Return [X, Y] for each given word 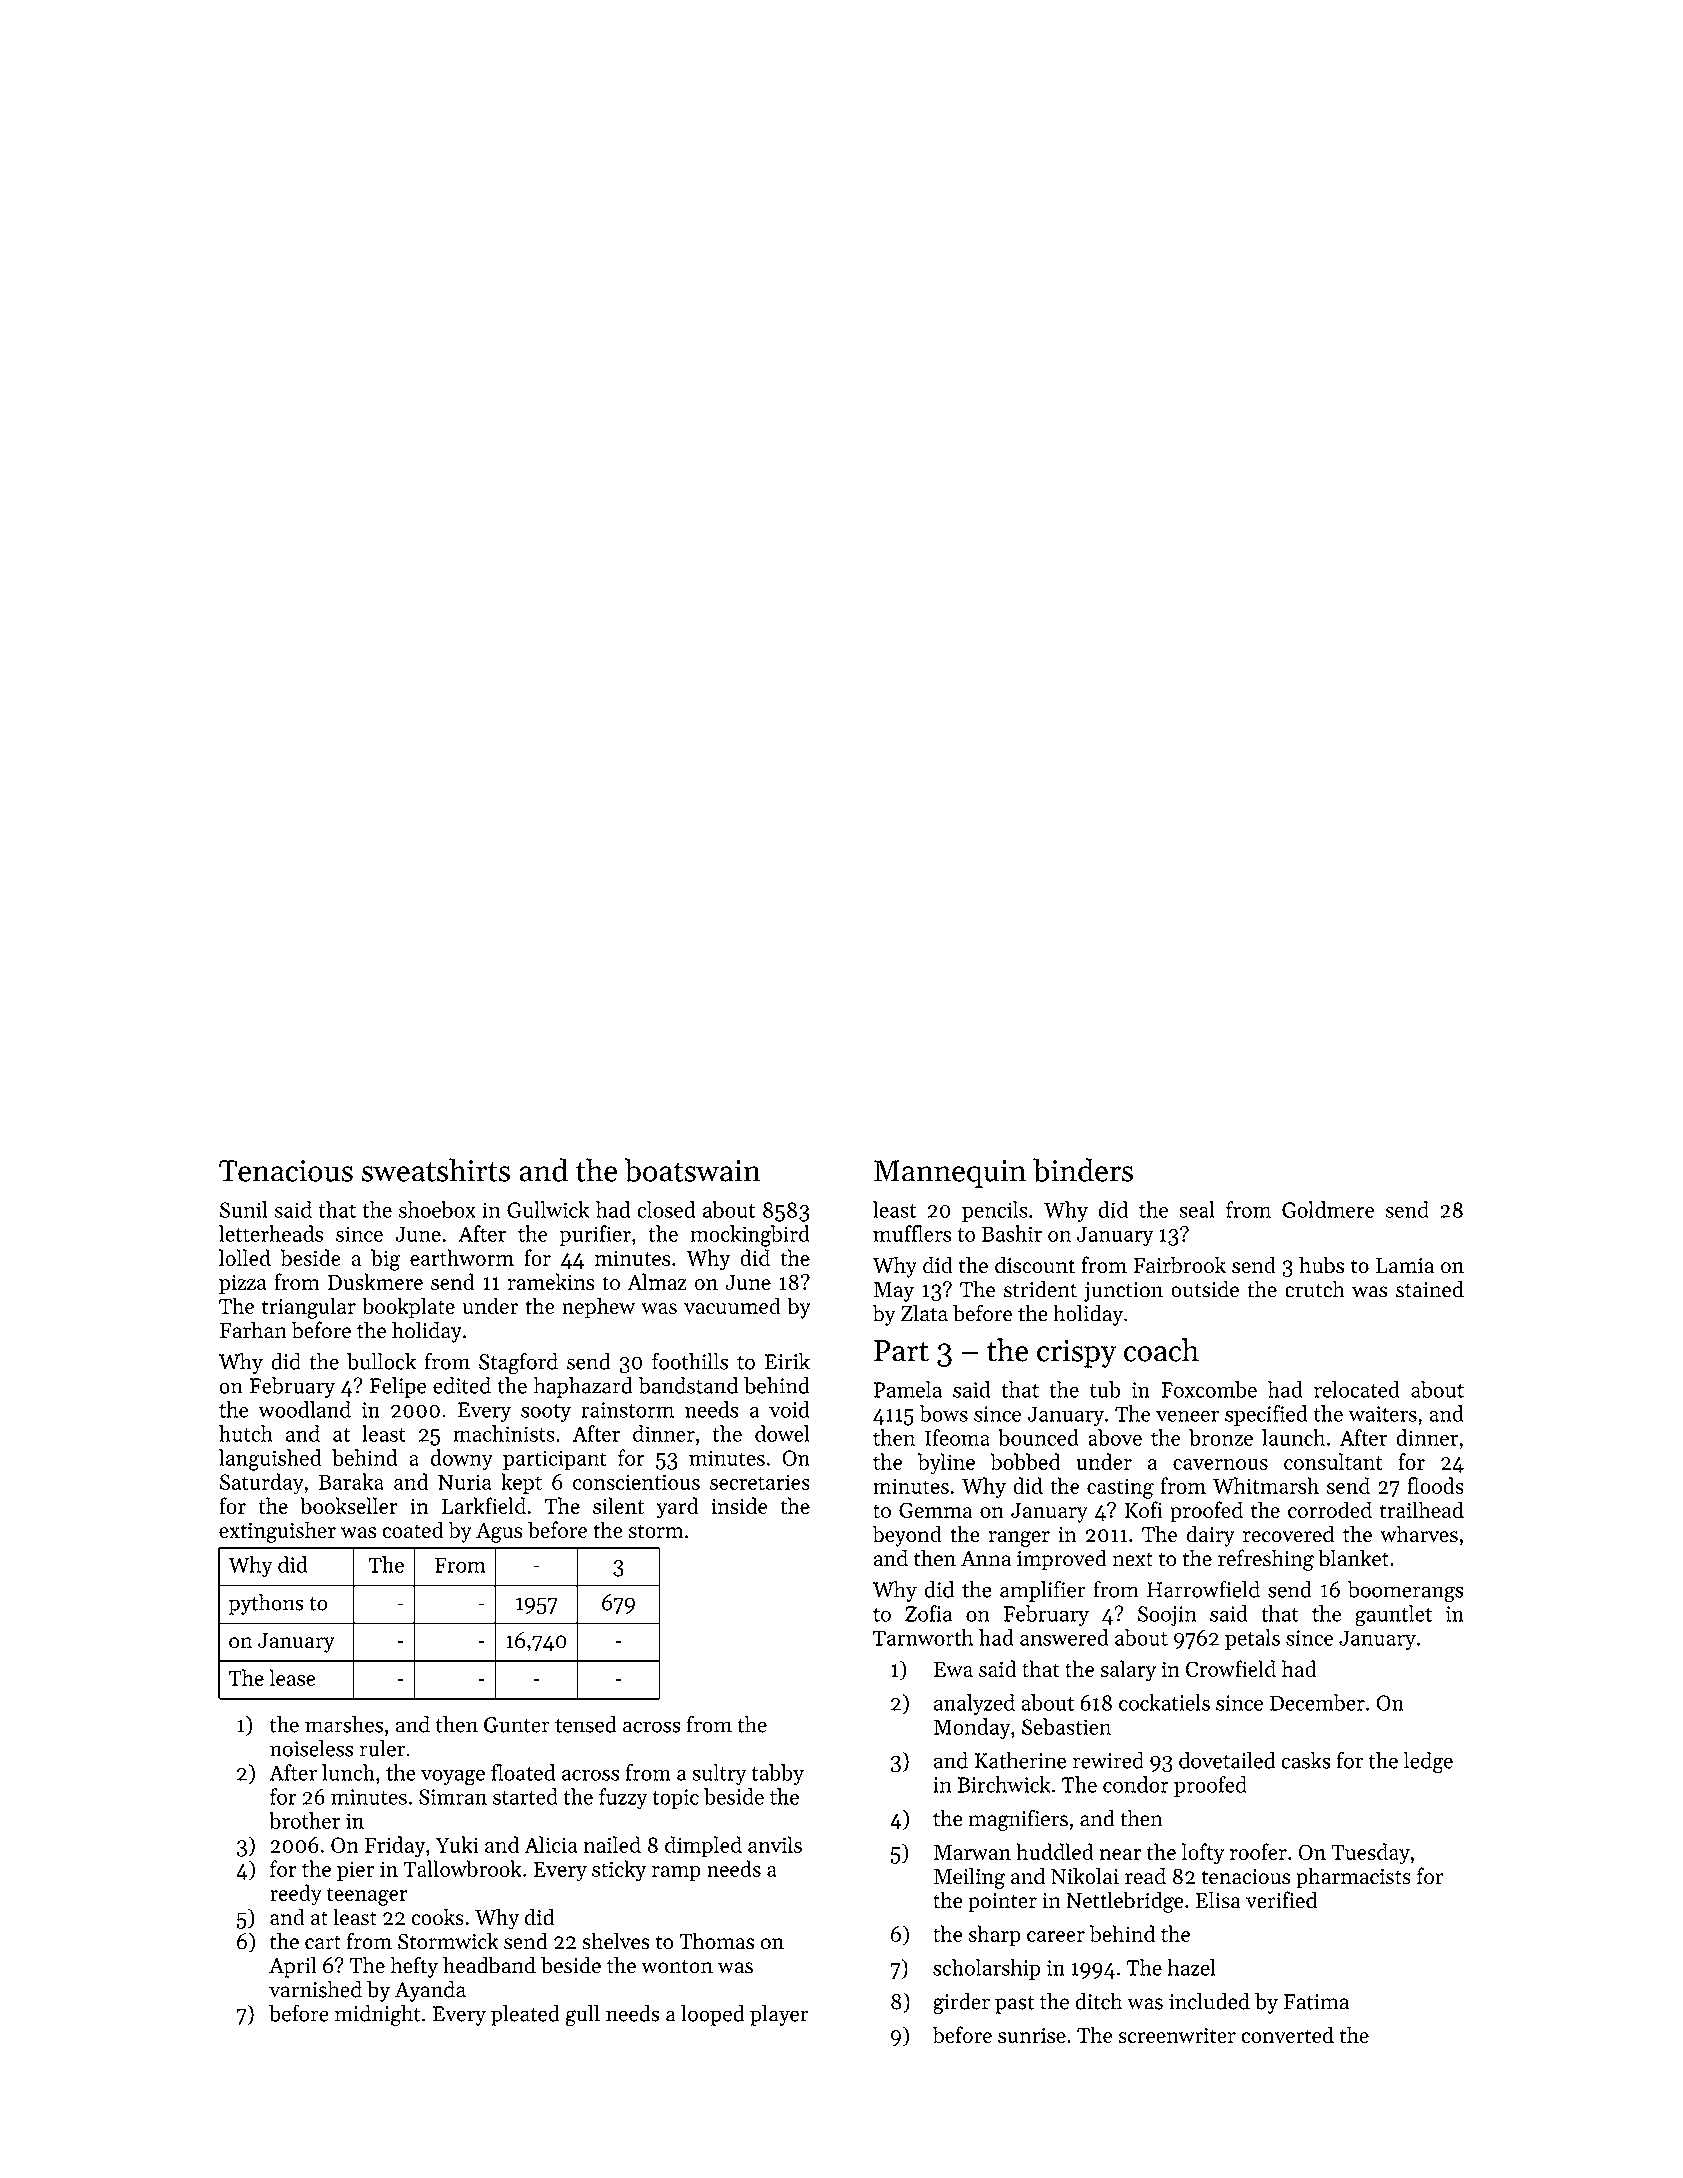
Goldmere [1328, 1209]
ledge [1428, 1763]
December [1317, 1702]
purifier [595, 1235]
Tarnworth [923, 1637]
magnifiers [1018, 1820]
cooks [437, 1917]
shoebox [437, 1209]
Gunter [517, 1725]
